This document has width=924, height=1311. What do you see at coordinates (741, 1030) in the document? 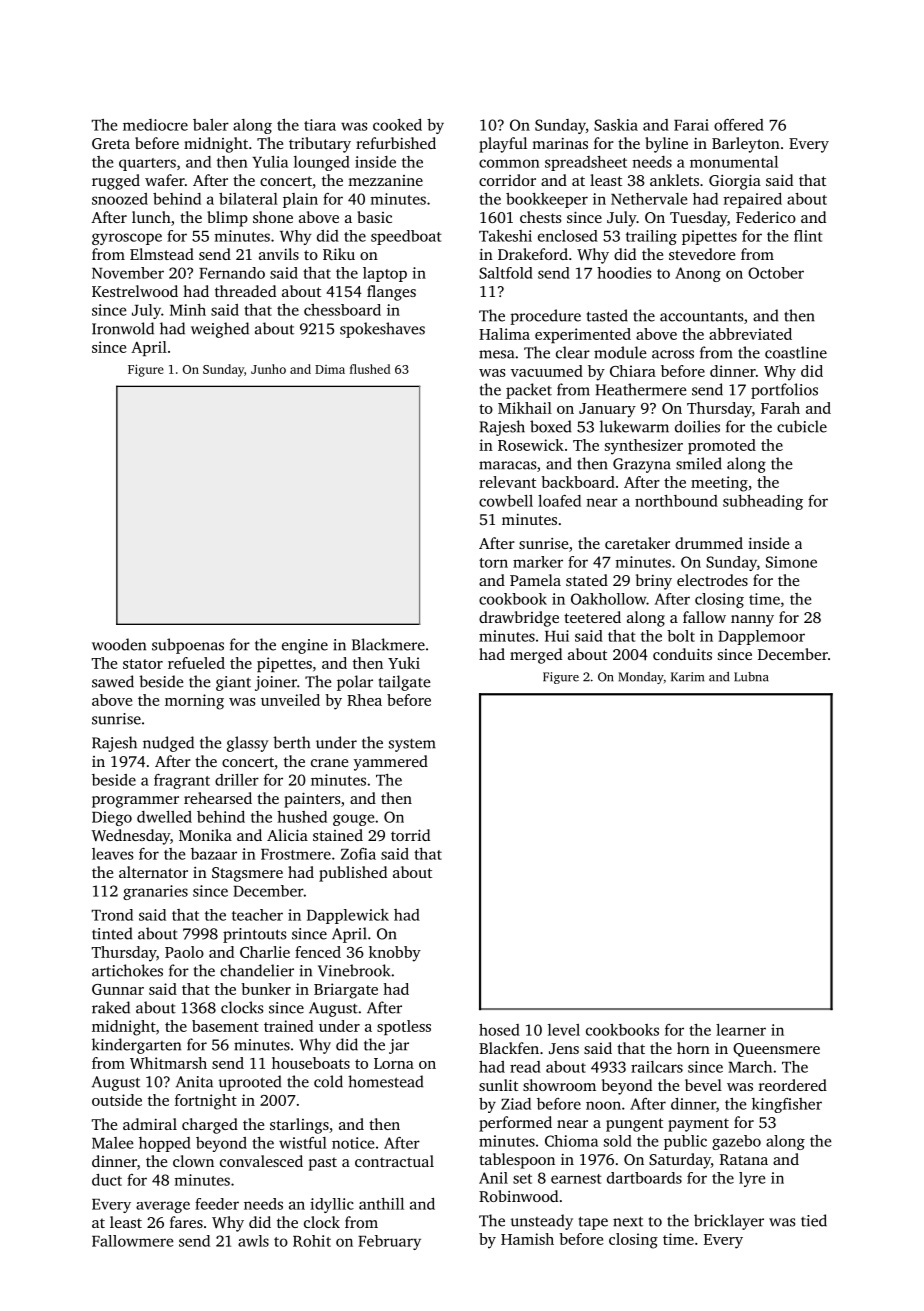
I see `learner` at bounding box center [741, 1030].
